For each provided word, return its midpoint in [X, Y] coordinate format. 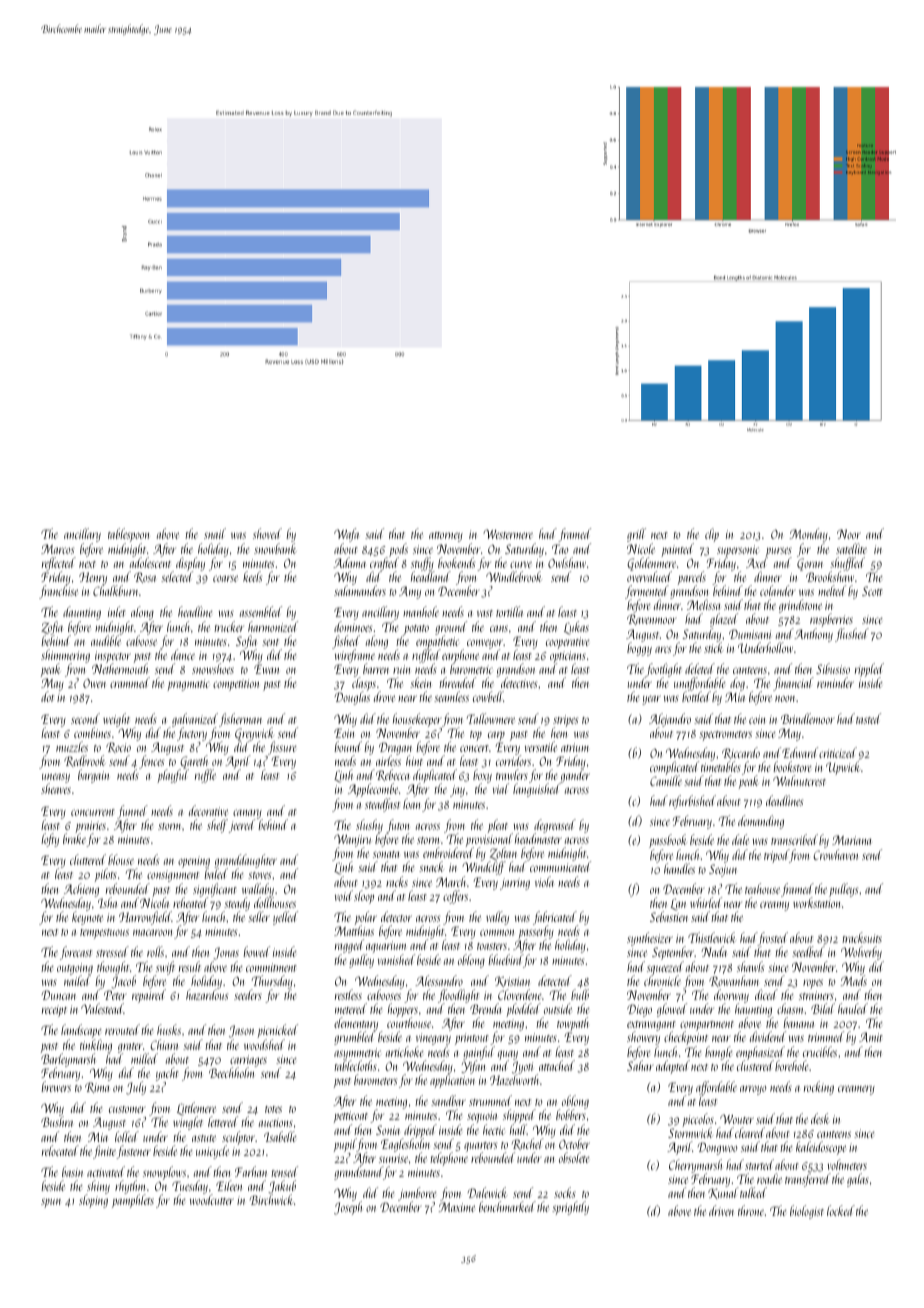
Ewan [266, 669]
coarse [225, 578]
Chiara [164, 1044]
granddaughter [246, 861]
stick [713, 647]
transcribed [794, 839]
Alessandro [439, 980]
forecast [76, 953]
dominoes [353, 626]
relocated [60, 1150]
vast [485, 613]
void [344, 895]
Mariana [852, 840]
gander [575, 777]
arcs [663, 649]
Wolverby [861, 953]
